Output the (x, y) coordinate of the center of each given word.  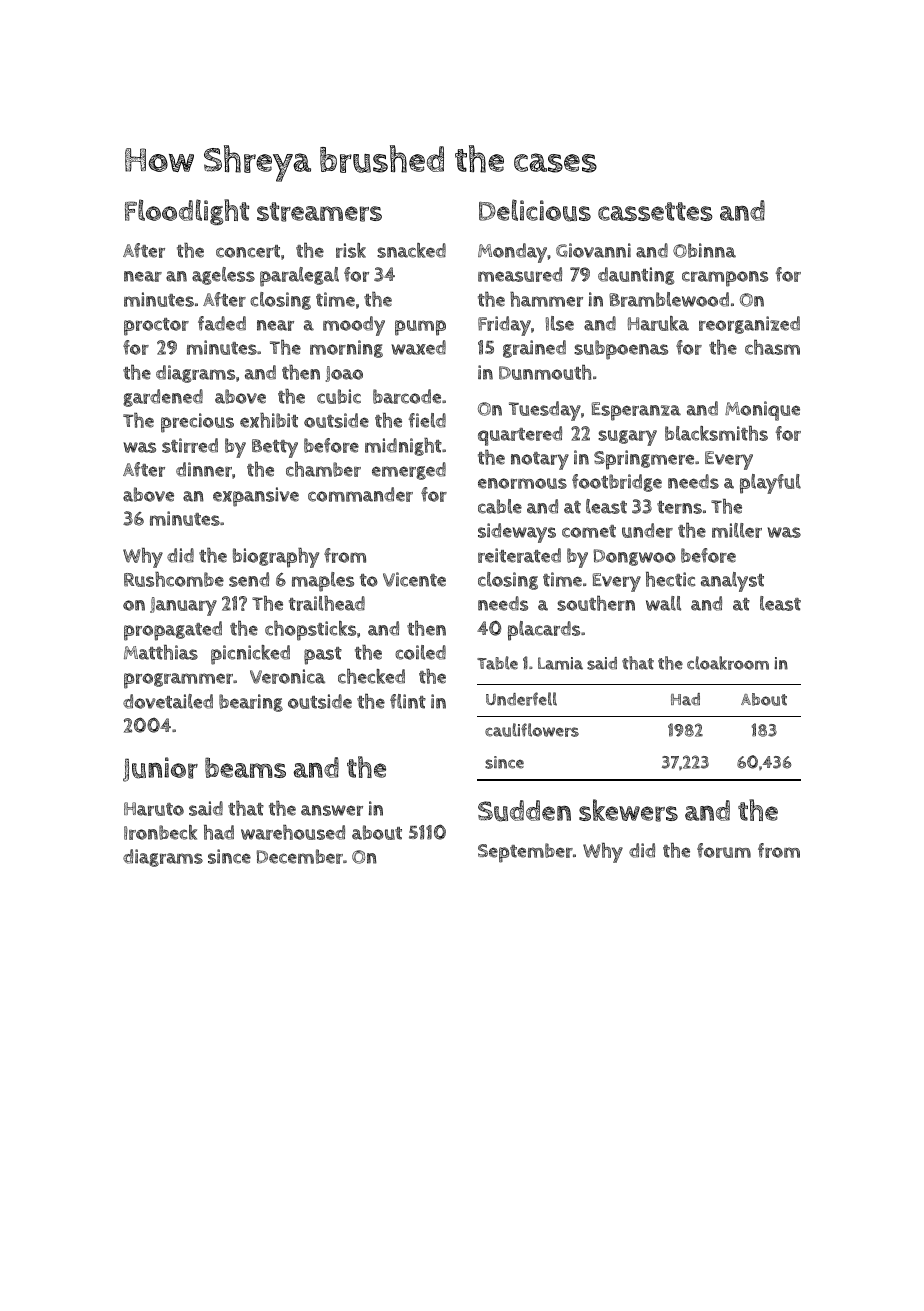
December (300, 856)
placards (544, 631)
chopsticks (310, 631)
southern (596, 603)
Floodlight (187, 212)
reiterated (519, 555)
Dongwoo (635, 557)
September (525, 853)
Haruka (658, 323)
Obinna (704, 250)
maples (323, 582)
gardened (163, 398)
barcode (407, 396)
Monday (512, 253)
